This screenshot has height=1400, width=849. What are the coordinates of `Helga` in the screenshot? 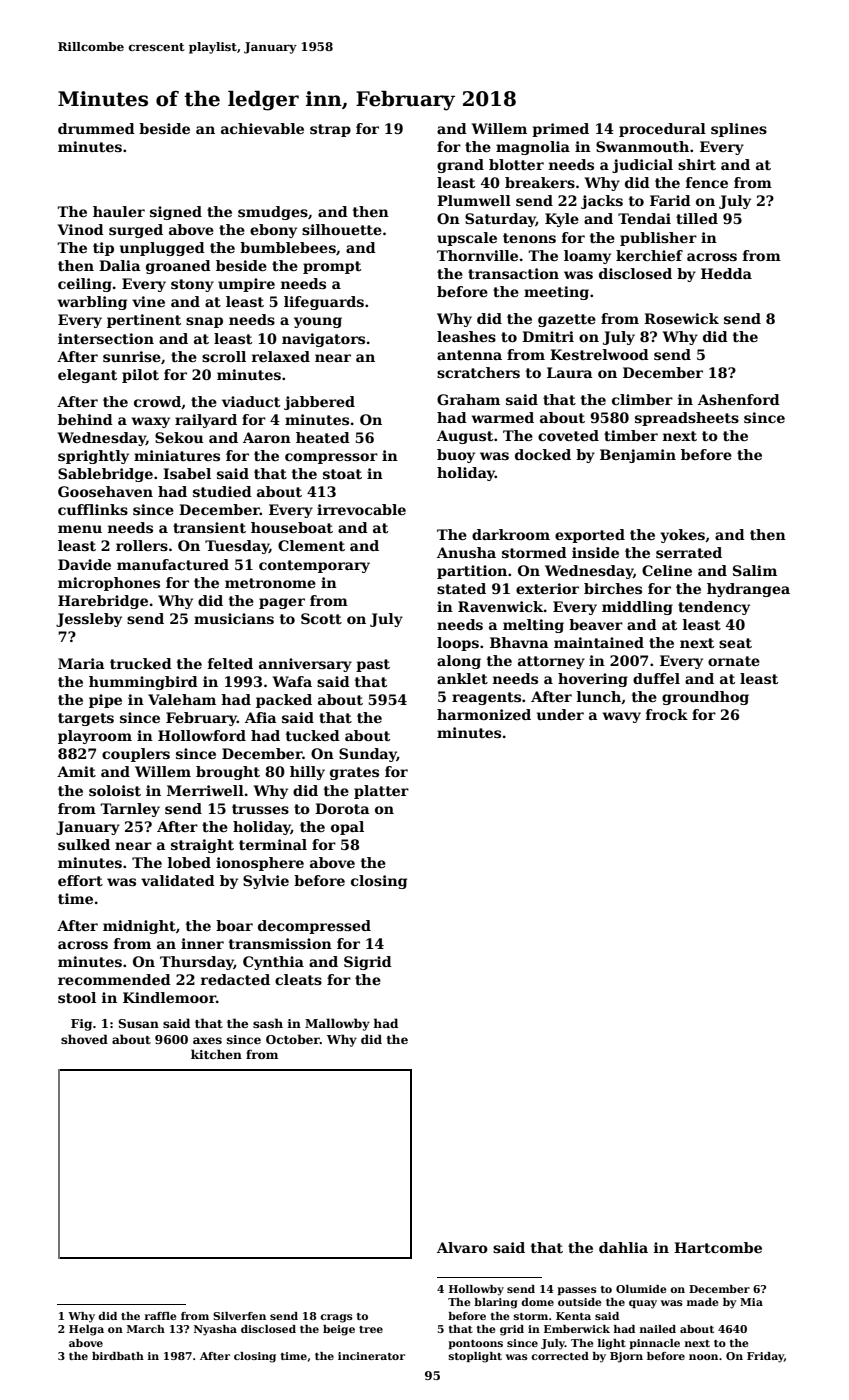 It's located at (86, 1330).
